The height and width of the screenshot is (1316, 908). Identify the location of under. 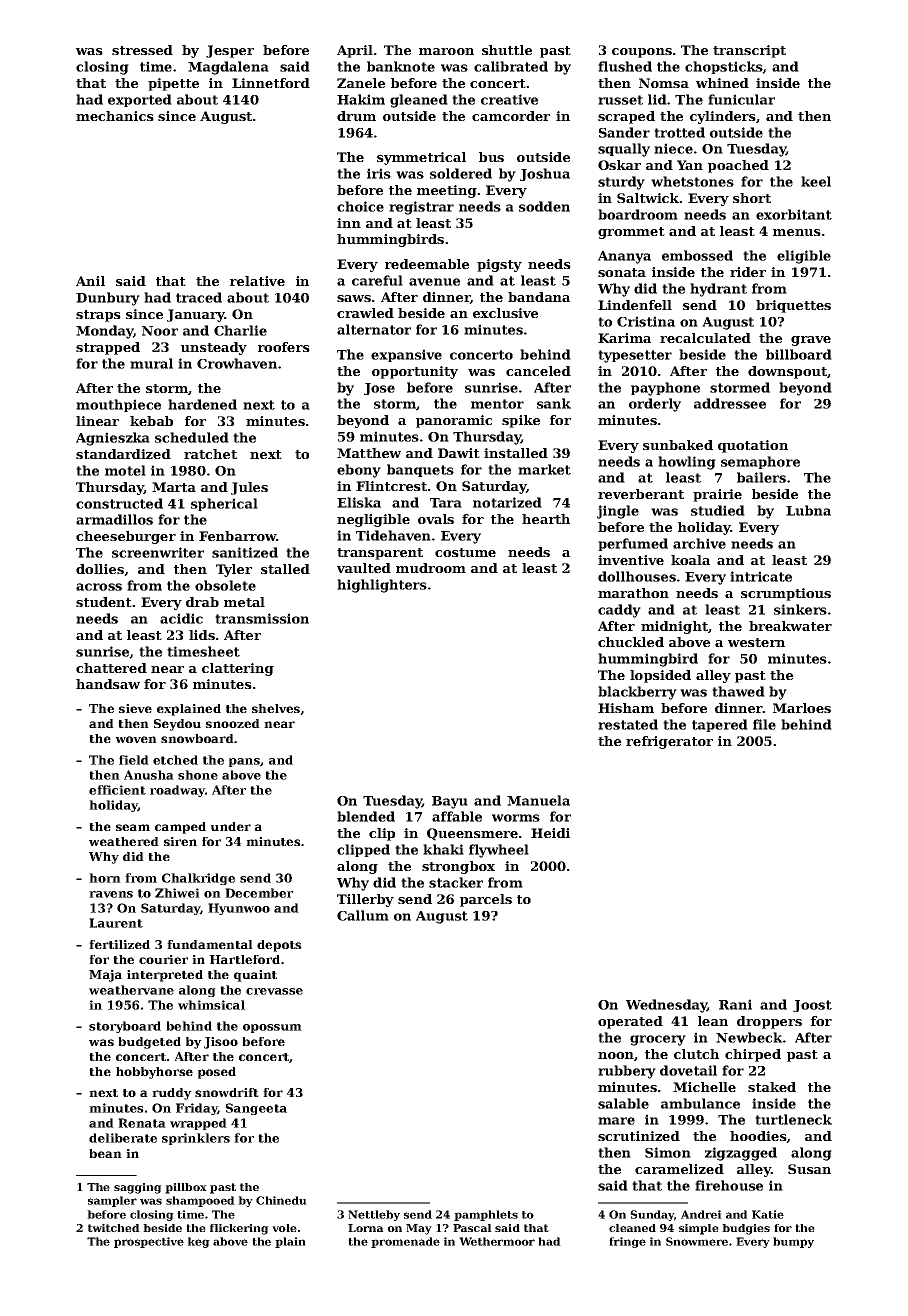
(231, 826).
